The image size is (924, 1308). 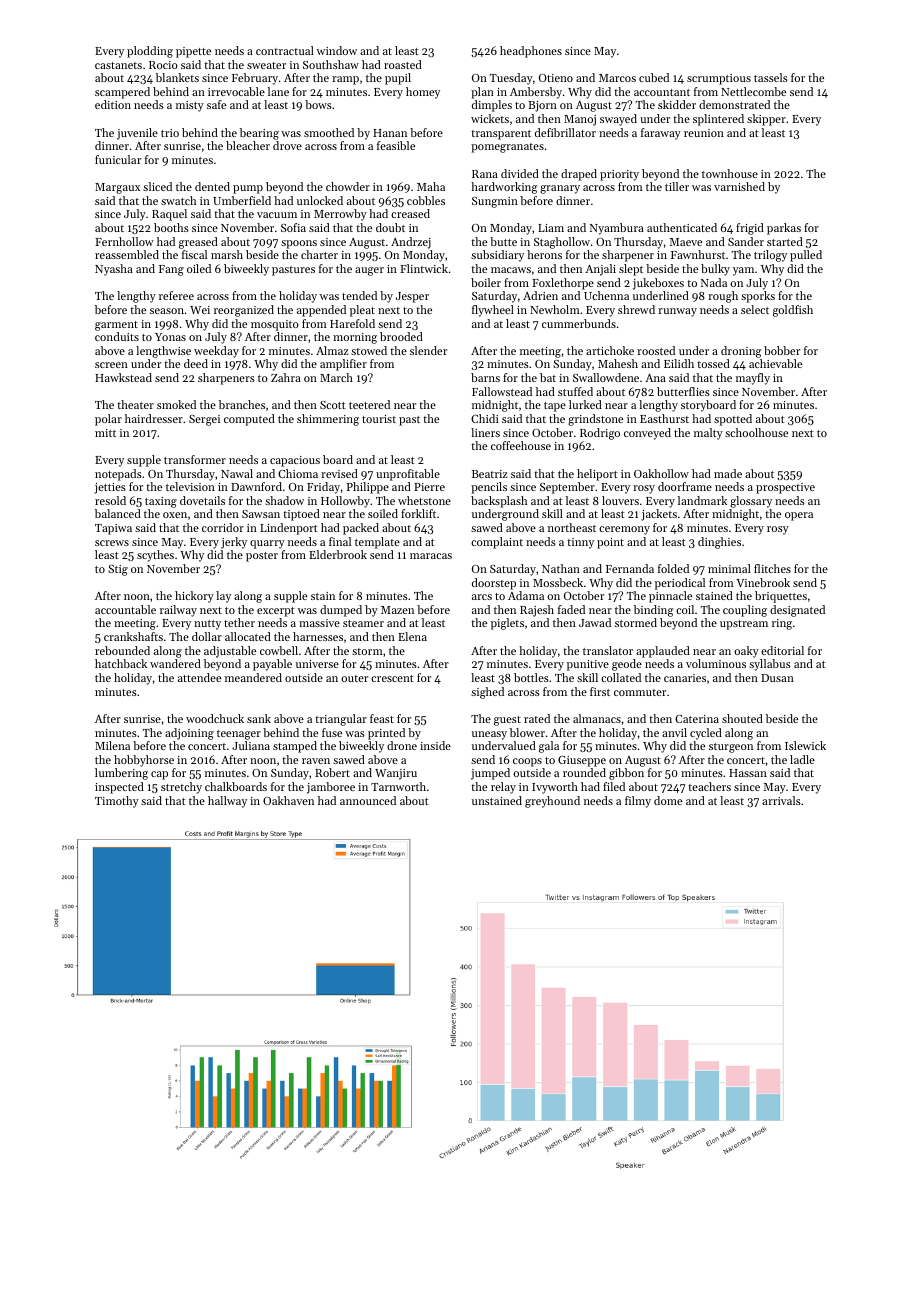 What do you see at coordinates (597, 718) in the screenshot?
I see `almanacs` at bounding box center [597, 718].
